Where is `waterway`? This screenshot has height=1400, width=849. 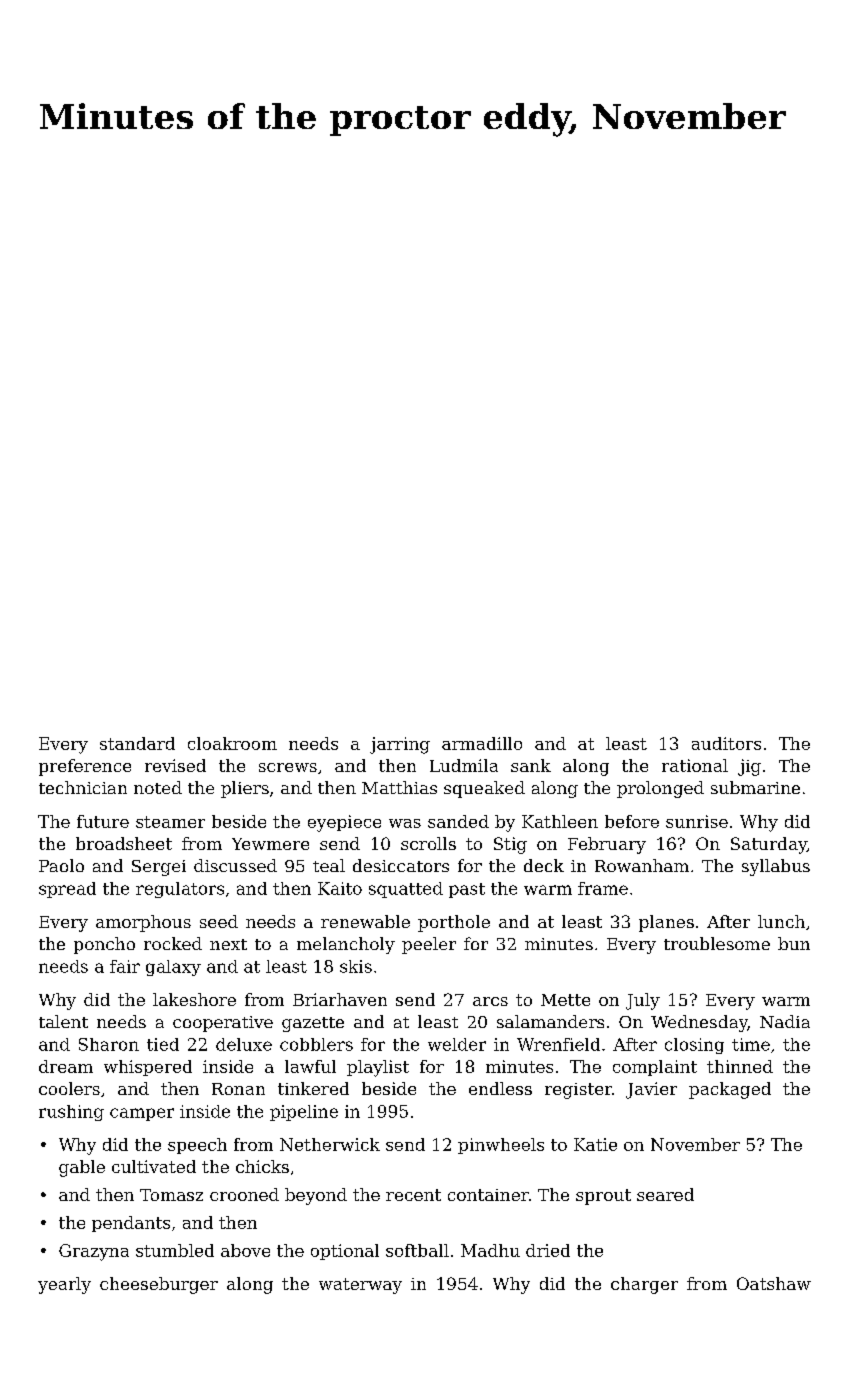 waterway is located at coordinates (360, 1286).
